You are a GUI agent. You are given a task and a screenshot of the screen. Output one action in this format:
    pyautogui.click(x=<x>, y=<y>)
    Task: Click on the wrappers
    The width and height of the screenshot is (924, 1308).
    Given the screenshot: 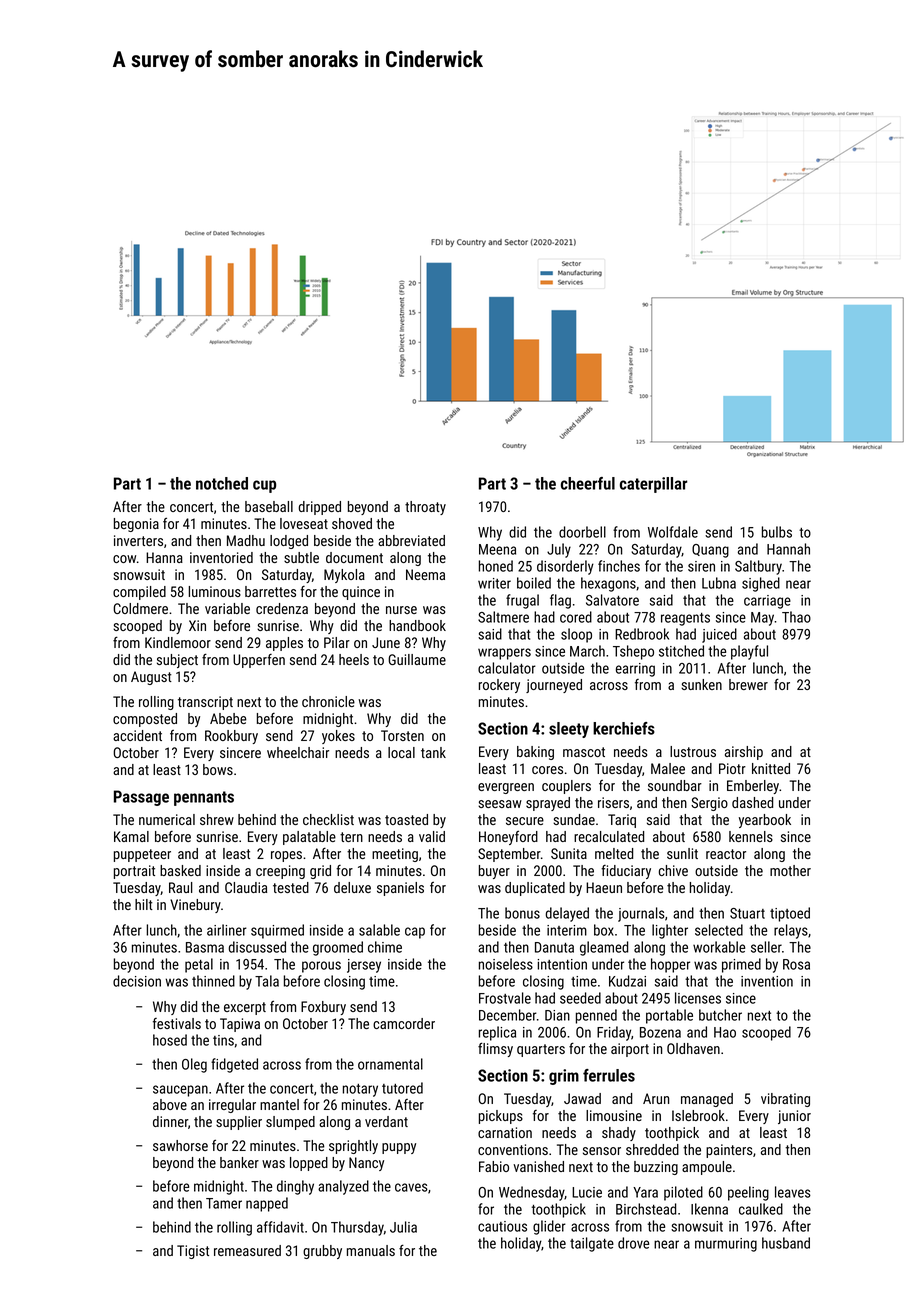 What is the action you would take?
    pyautogui.click(x=504, y=654)
